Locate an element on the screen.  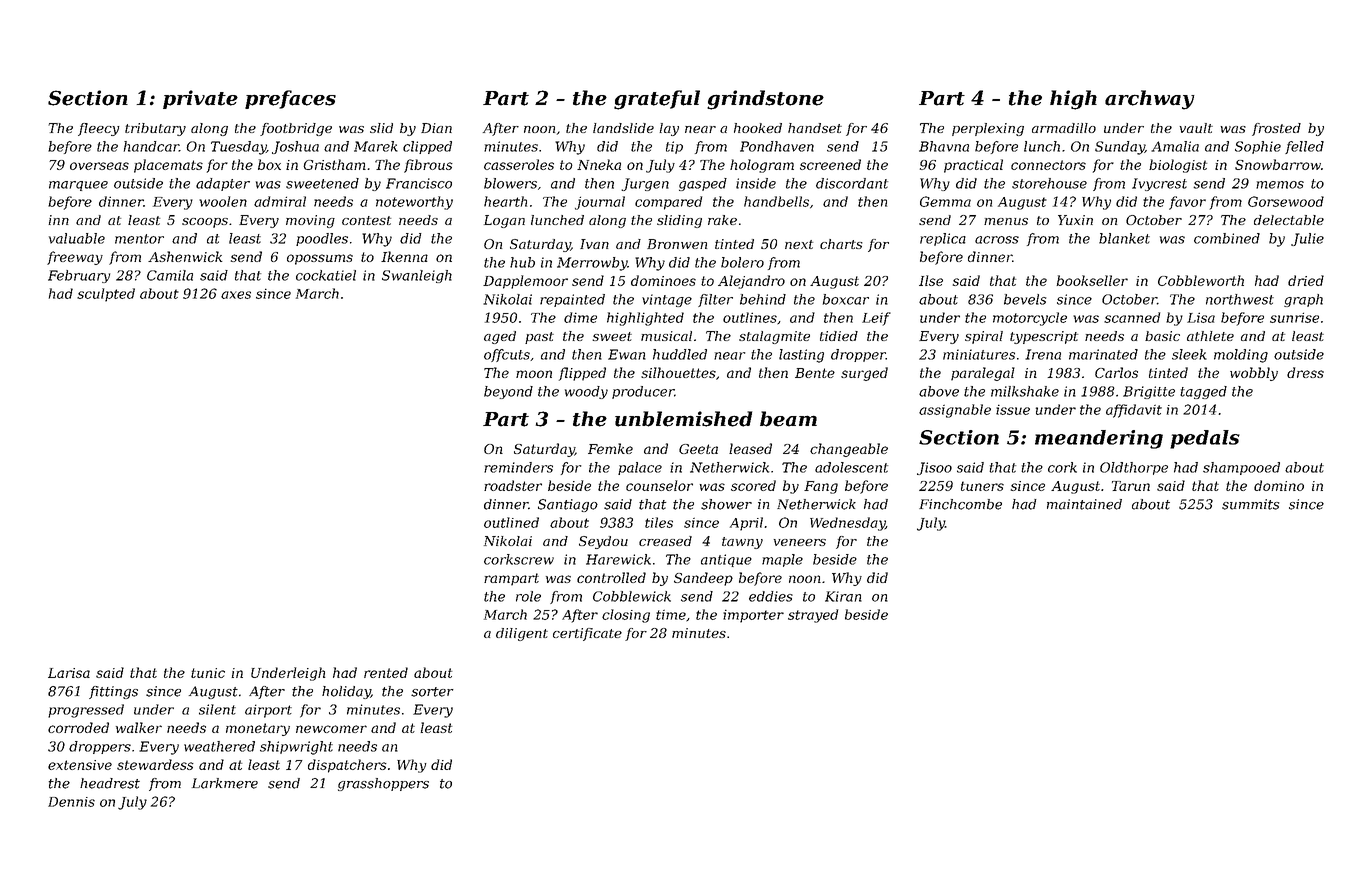
grasshoppers is located at coordinates (383, 784).
